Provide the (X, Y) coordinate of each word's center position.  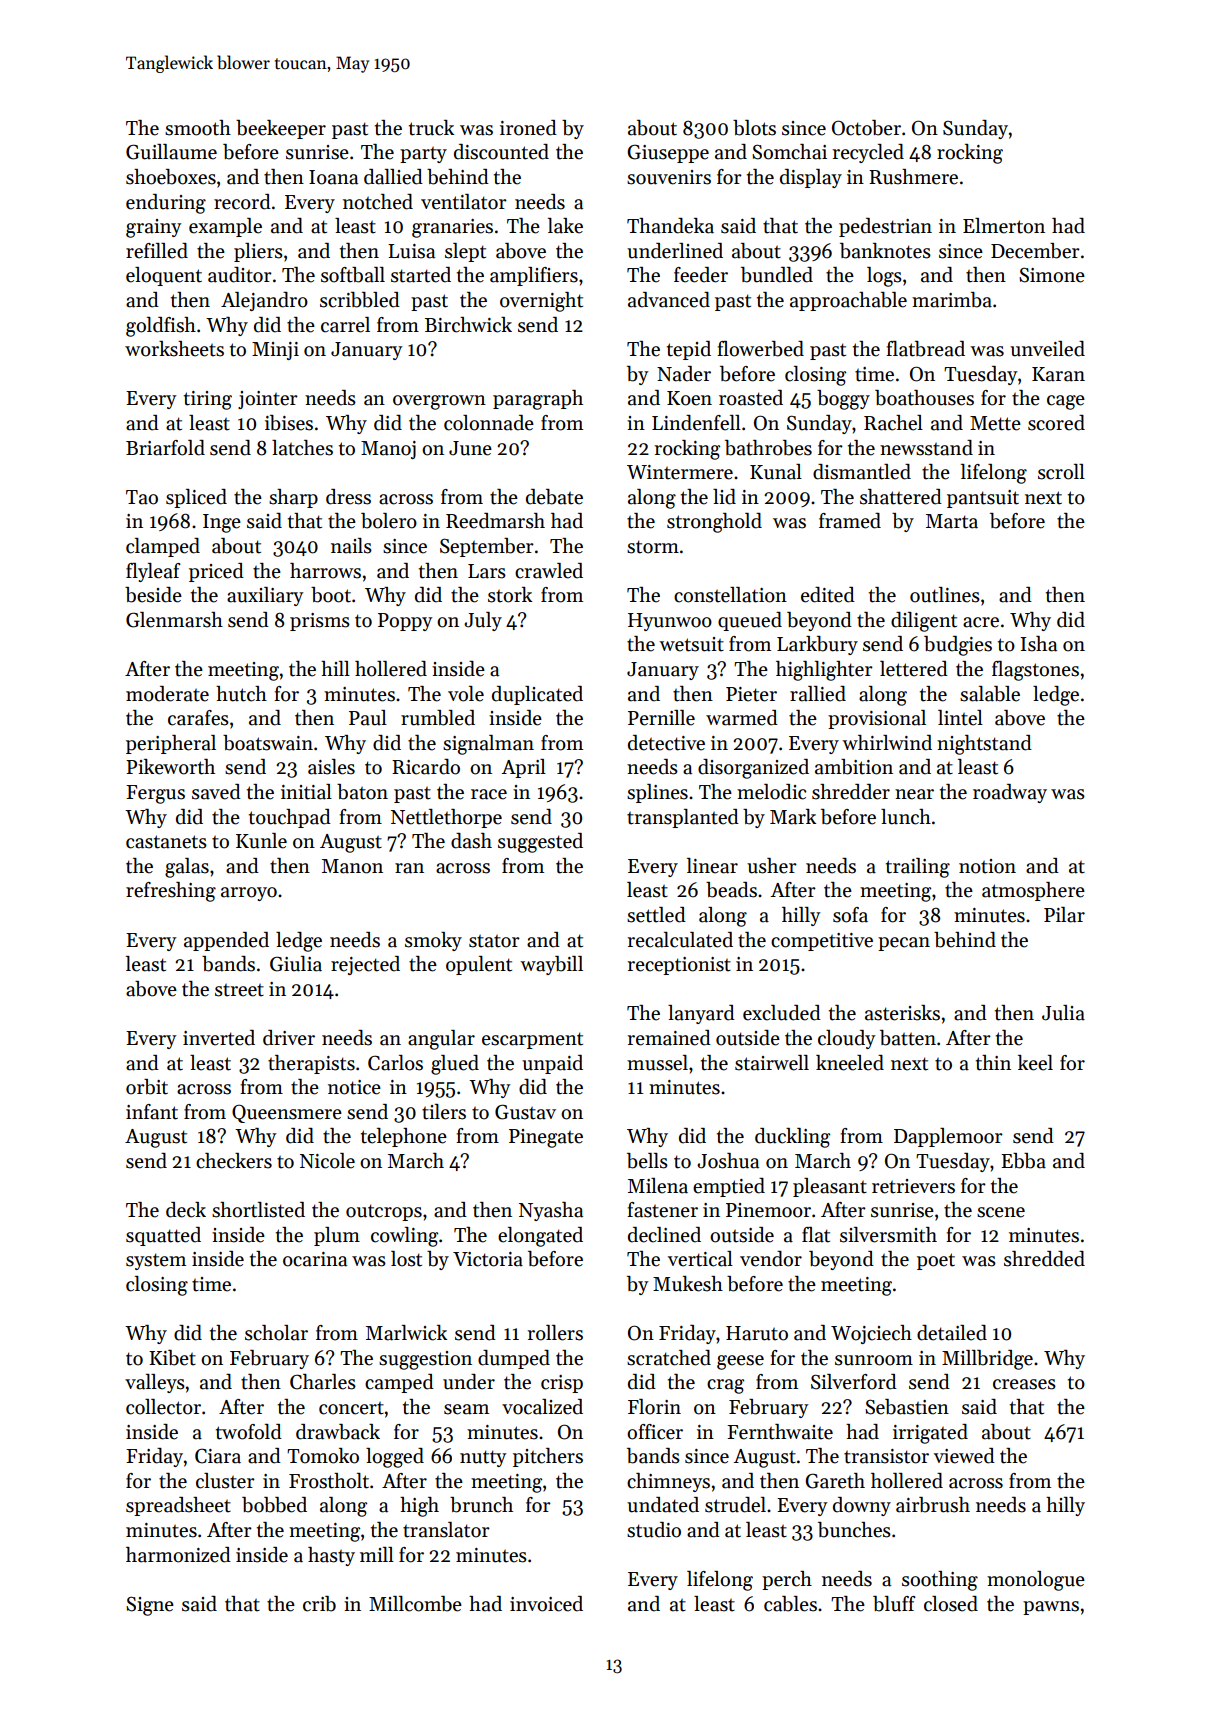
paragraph (538, 400)
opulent (479, 965)
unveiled (1047, 349)
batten (908, 1038)
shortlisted (258, 1210)
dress (348, 497)
